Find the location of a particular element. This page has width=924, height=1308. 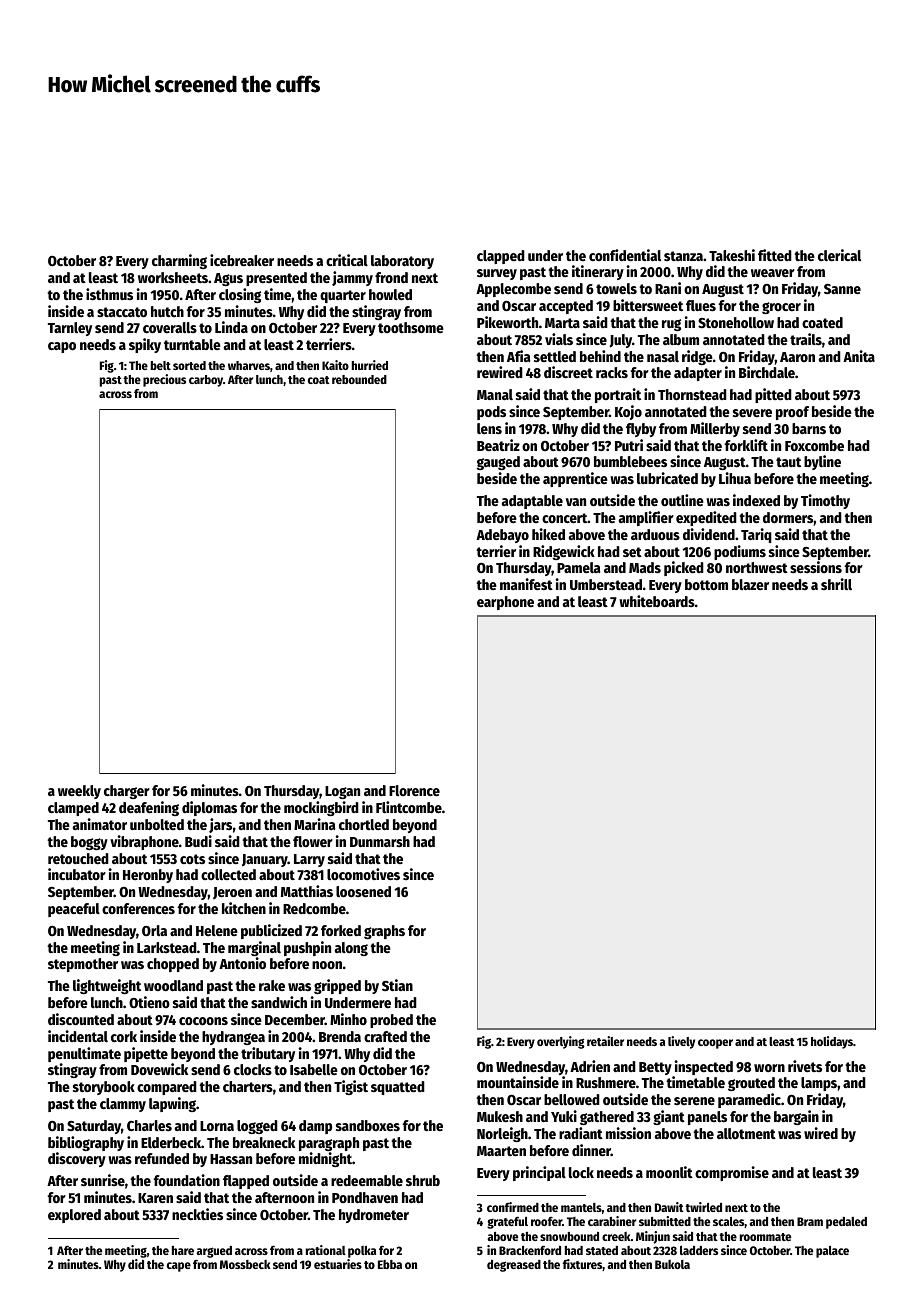

Budi is located at coordinates (198, 841).
